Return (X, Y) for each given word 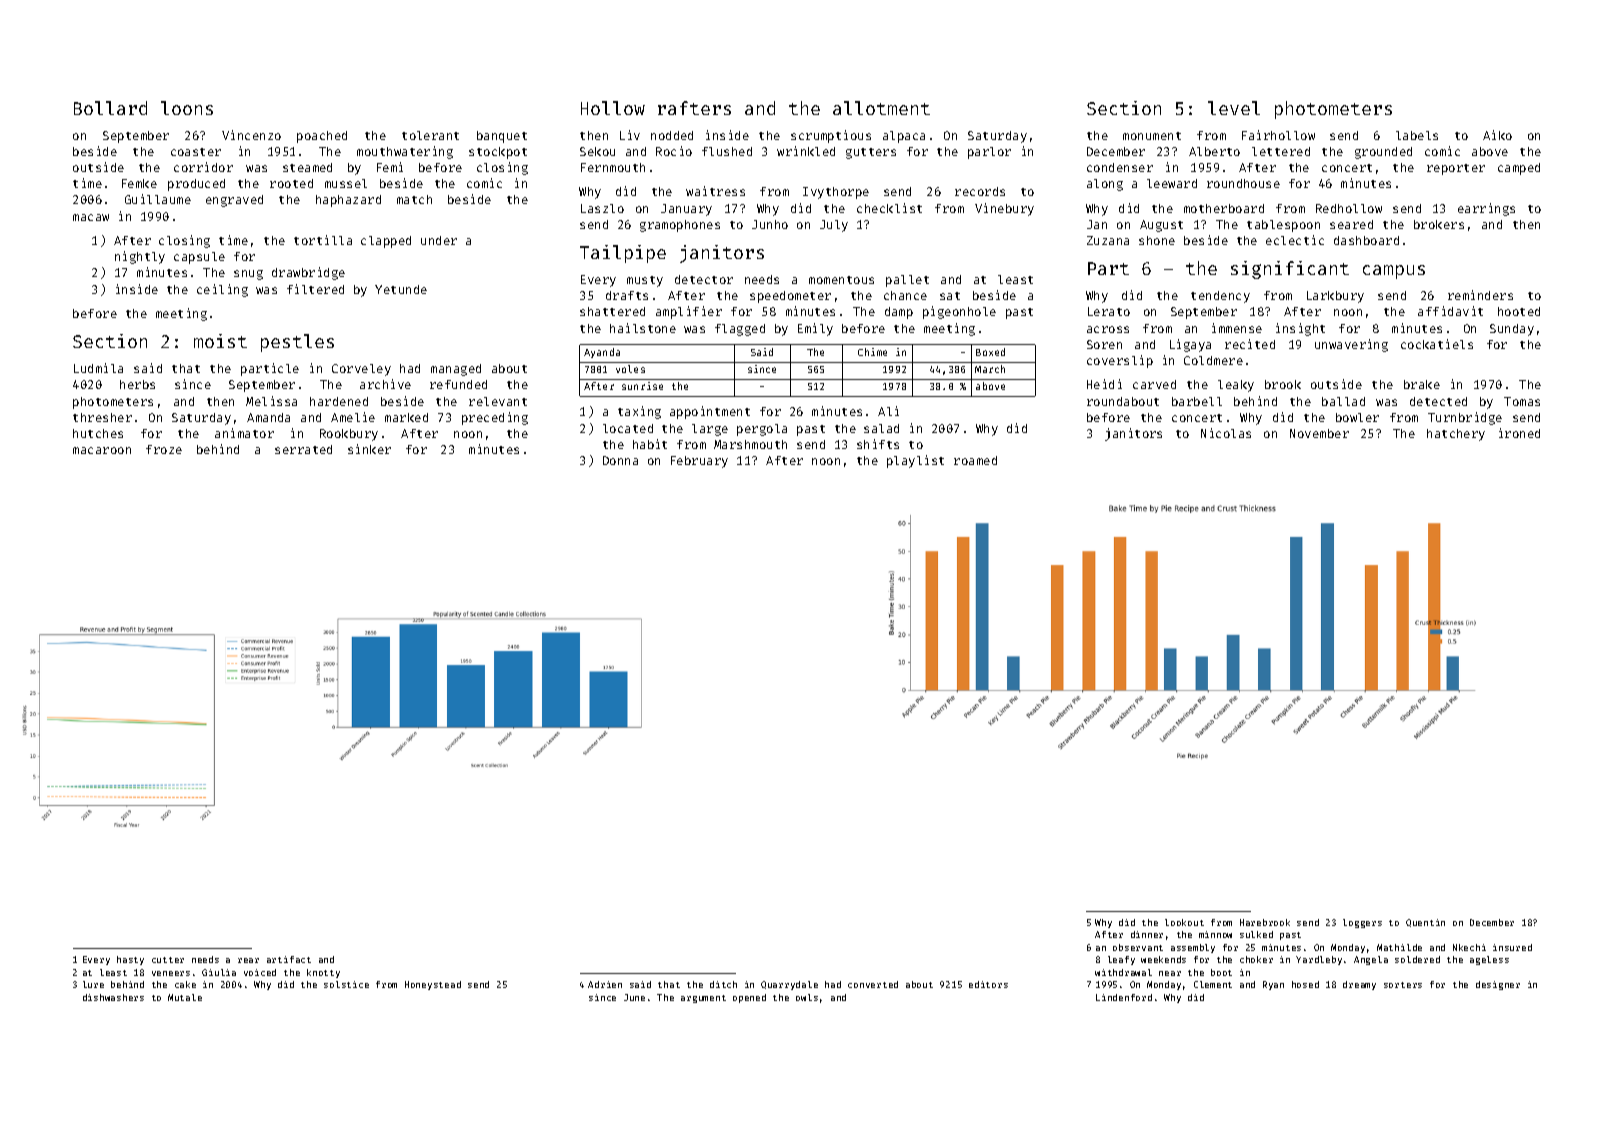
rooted (291, 183)
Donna (620, 460)
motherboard (1224, 208)
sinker (369, 449)
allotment (881, 108)
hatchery (1456, 435)
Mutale (185, 997)
